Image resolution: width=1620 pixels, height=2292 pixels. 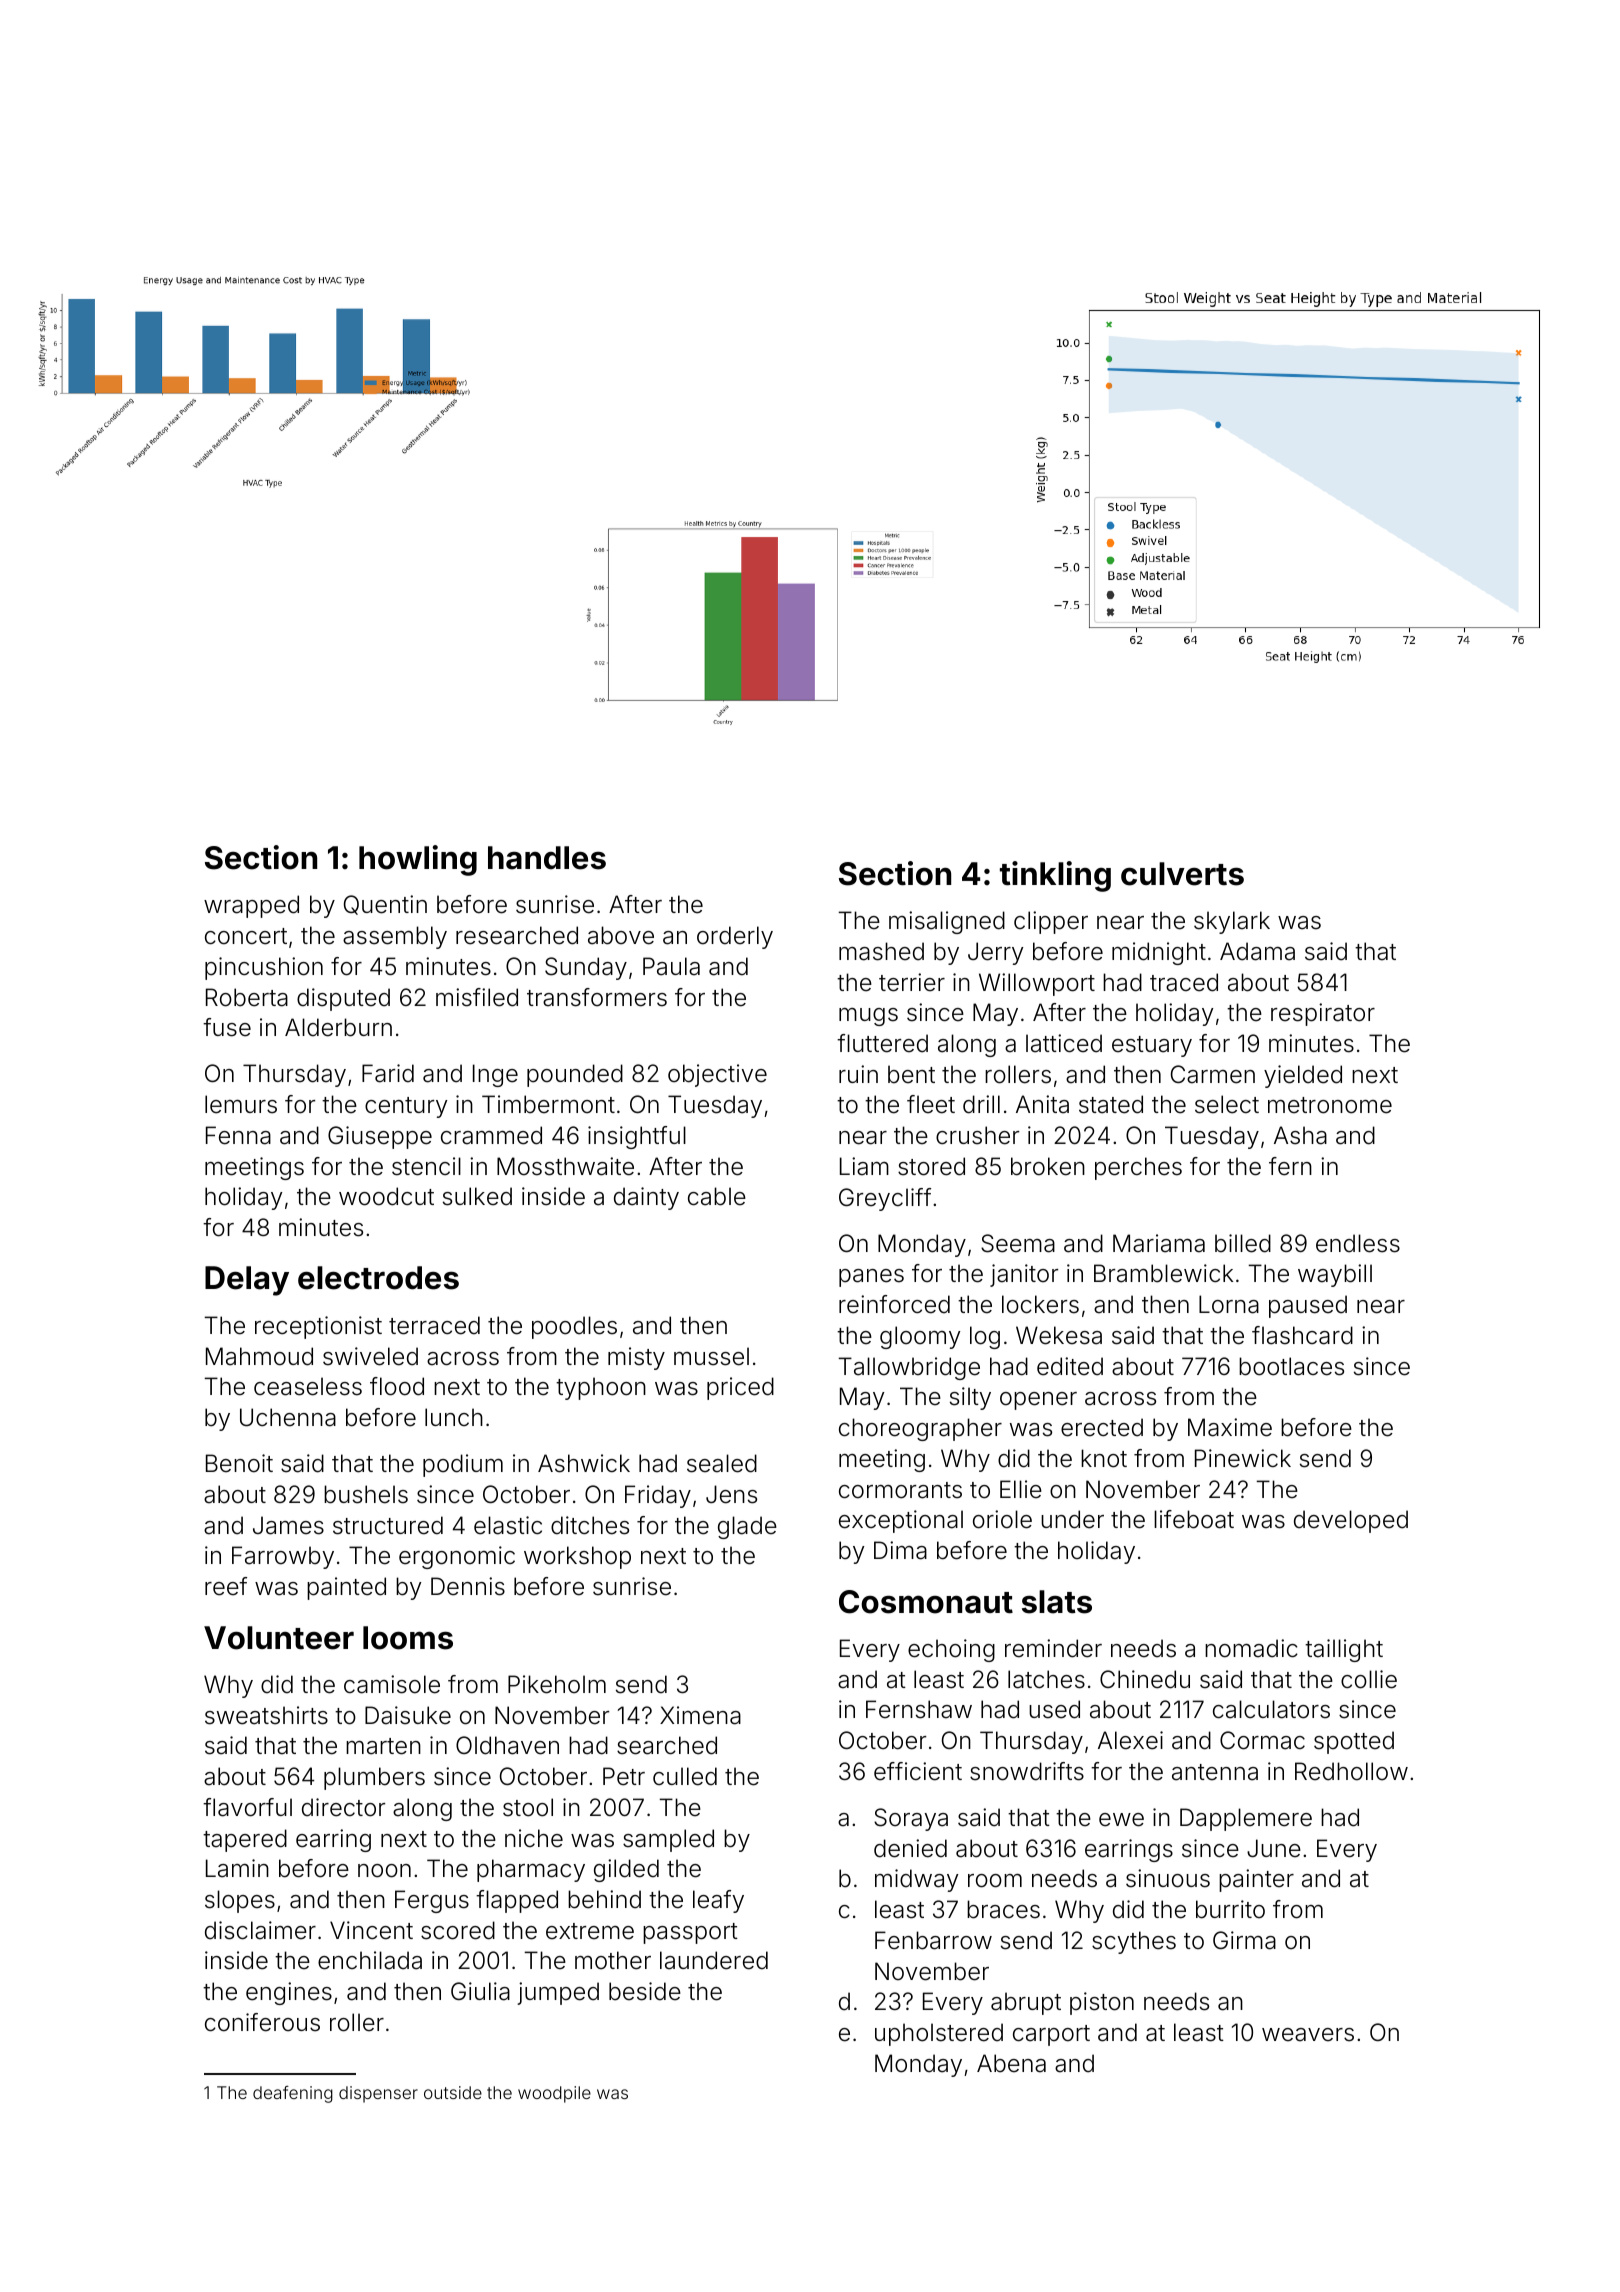 I want to click on metronome, so click(x=1330, y=1105).
